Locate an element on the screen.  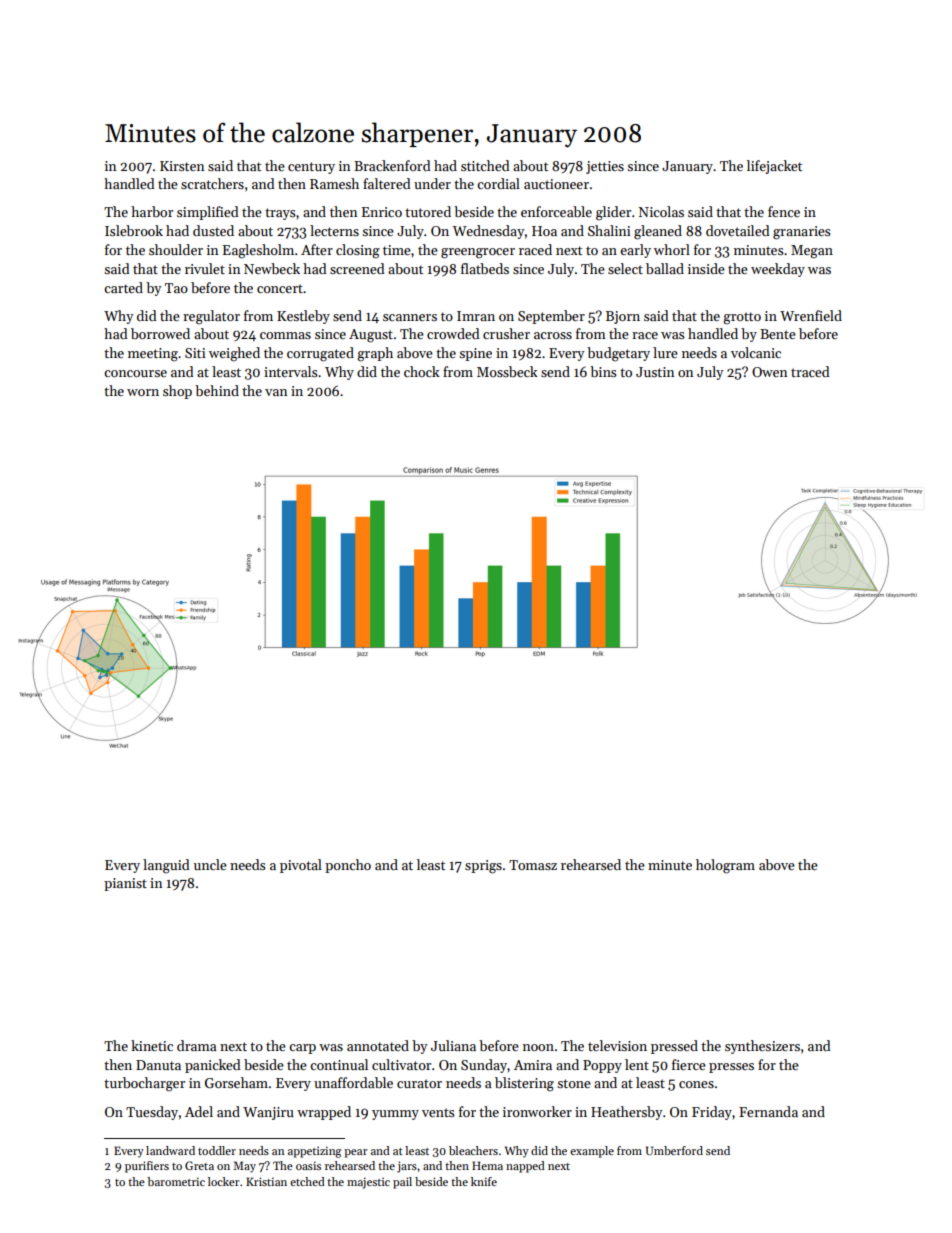
Hema is located at coordinates (487, 1165).
